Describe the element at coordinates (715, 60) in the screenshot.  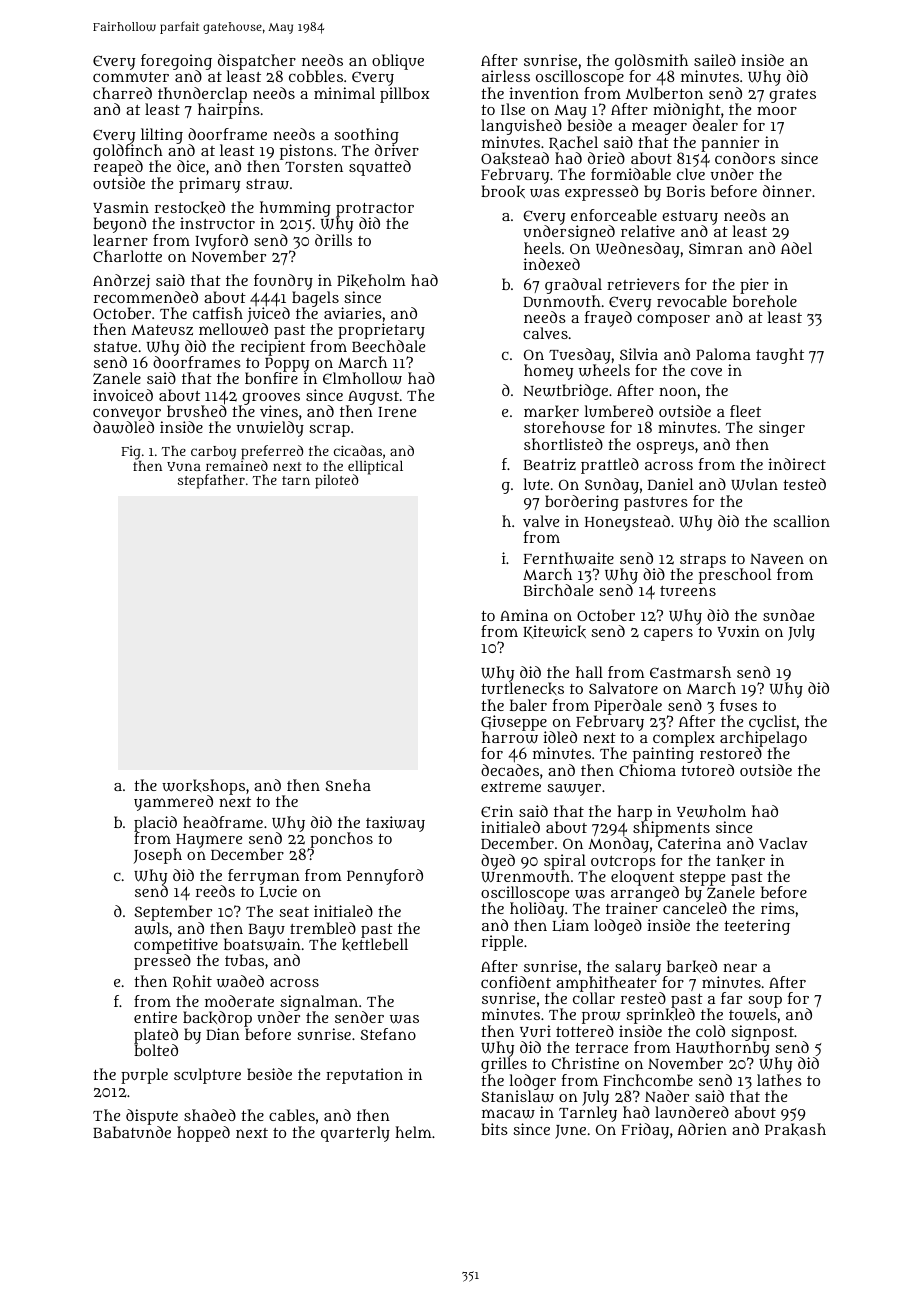
I see `sailed` at that location.
